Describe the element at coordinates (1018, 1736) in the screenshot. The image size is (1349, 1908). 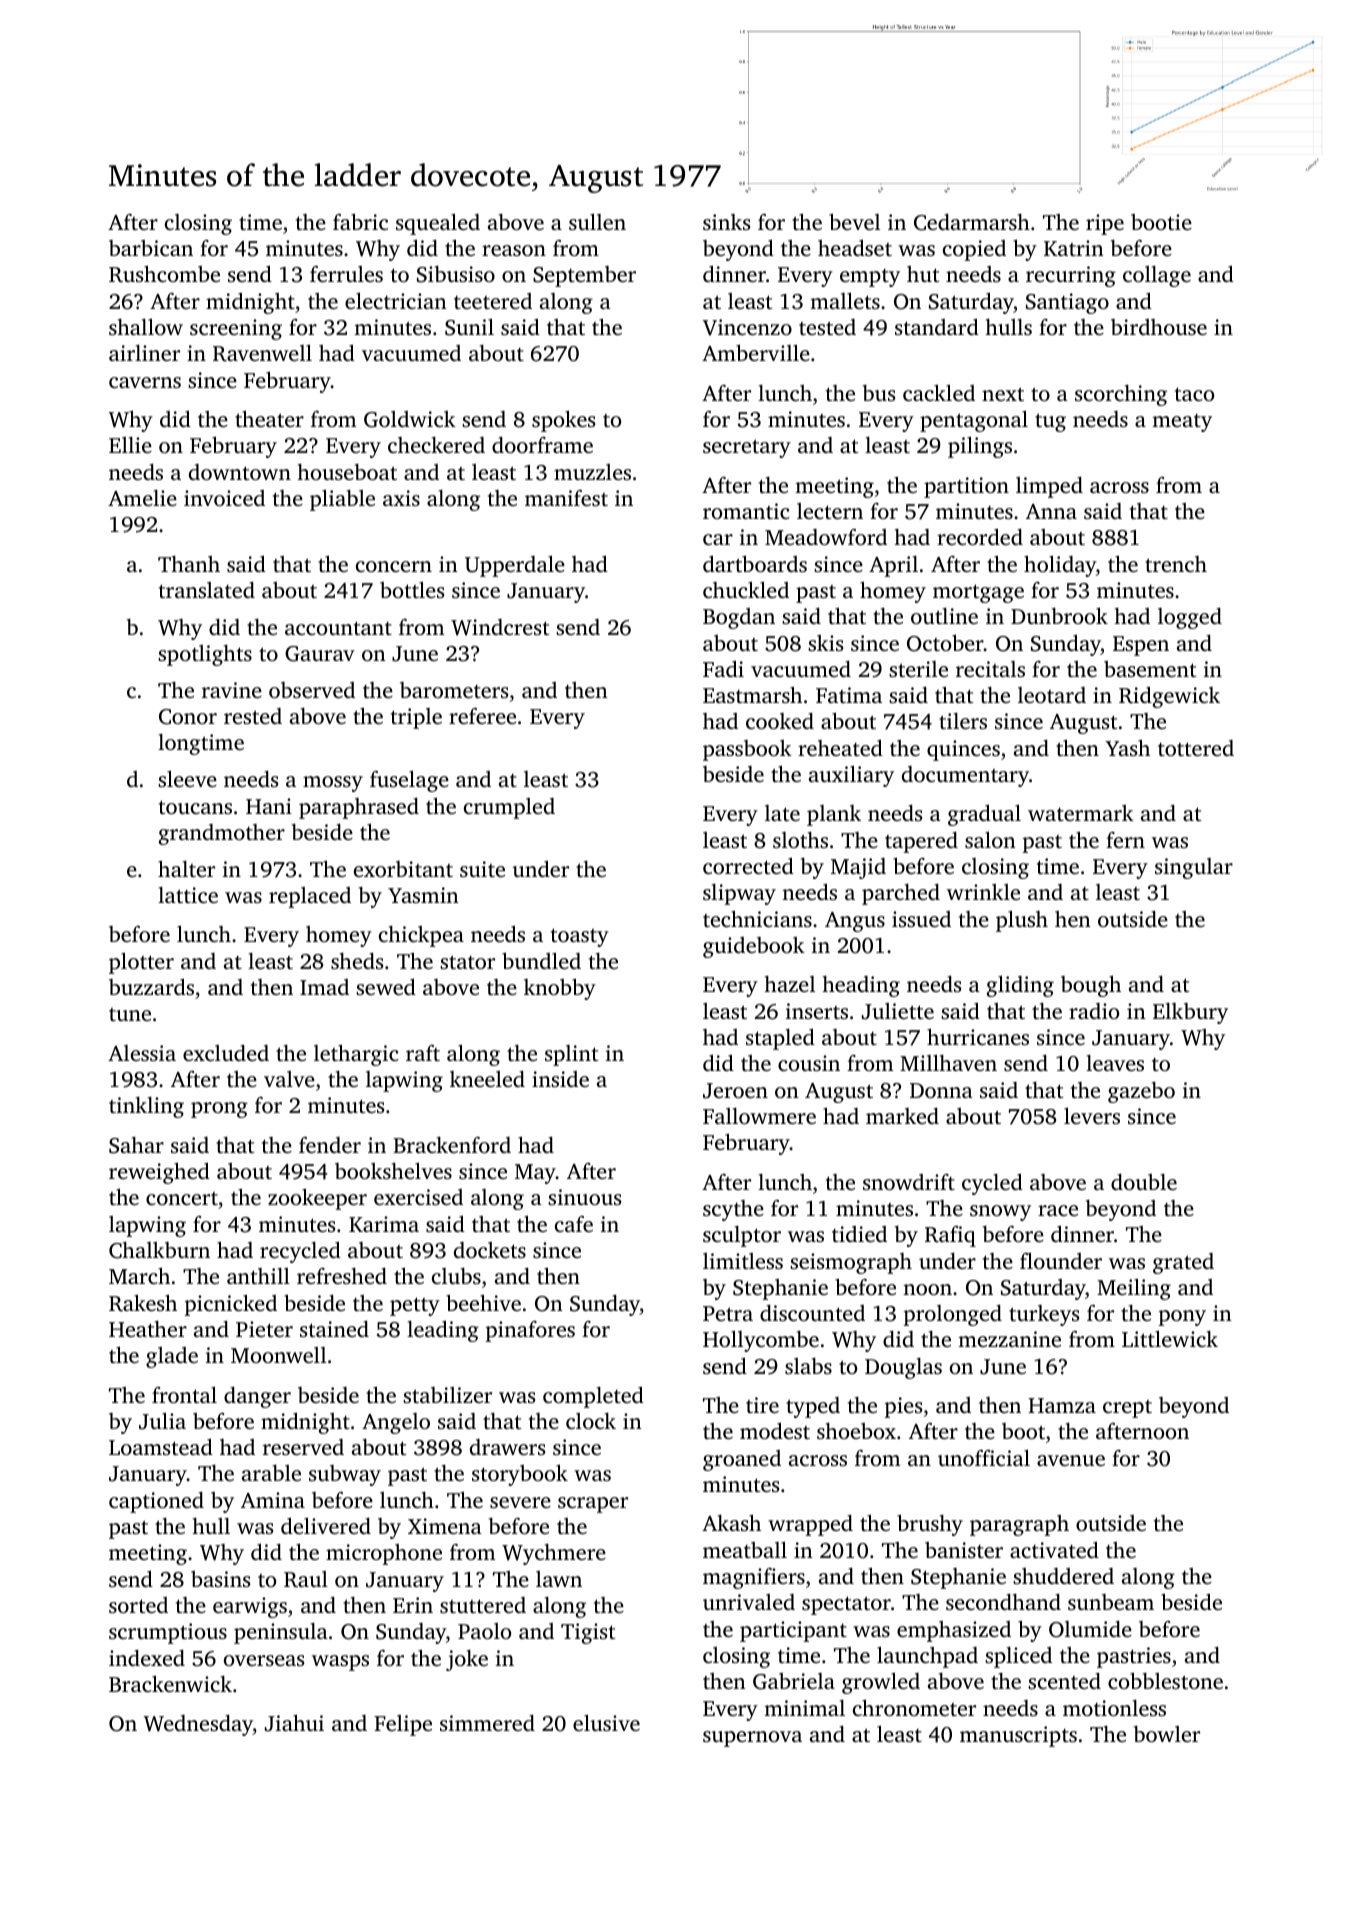
I see `manuscripts` at that location.
